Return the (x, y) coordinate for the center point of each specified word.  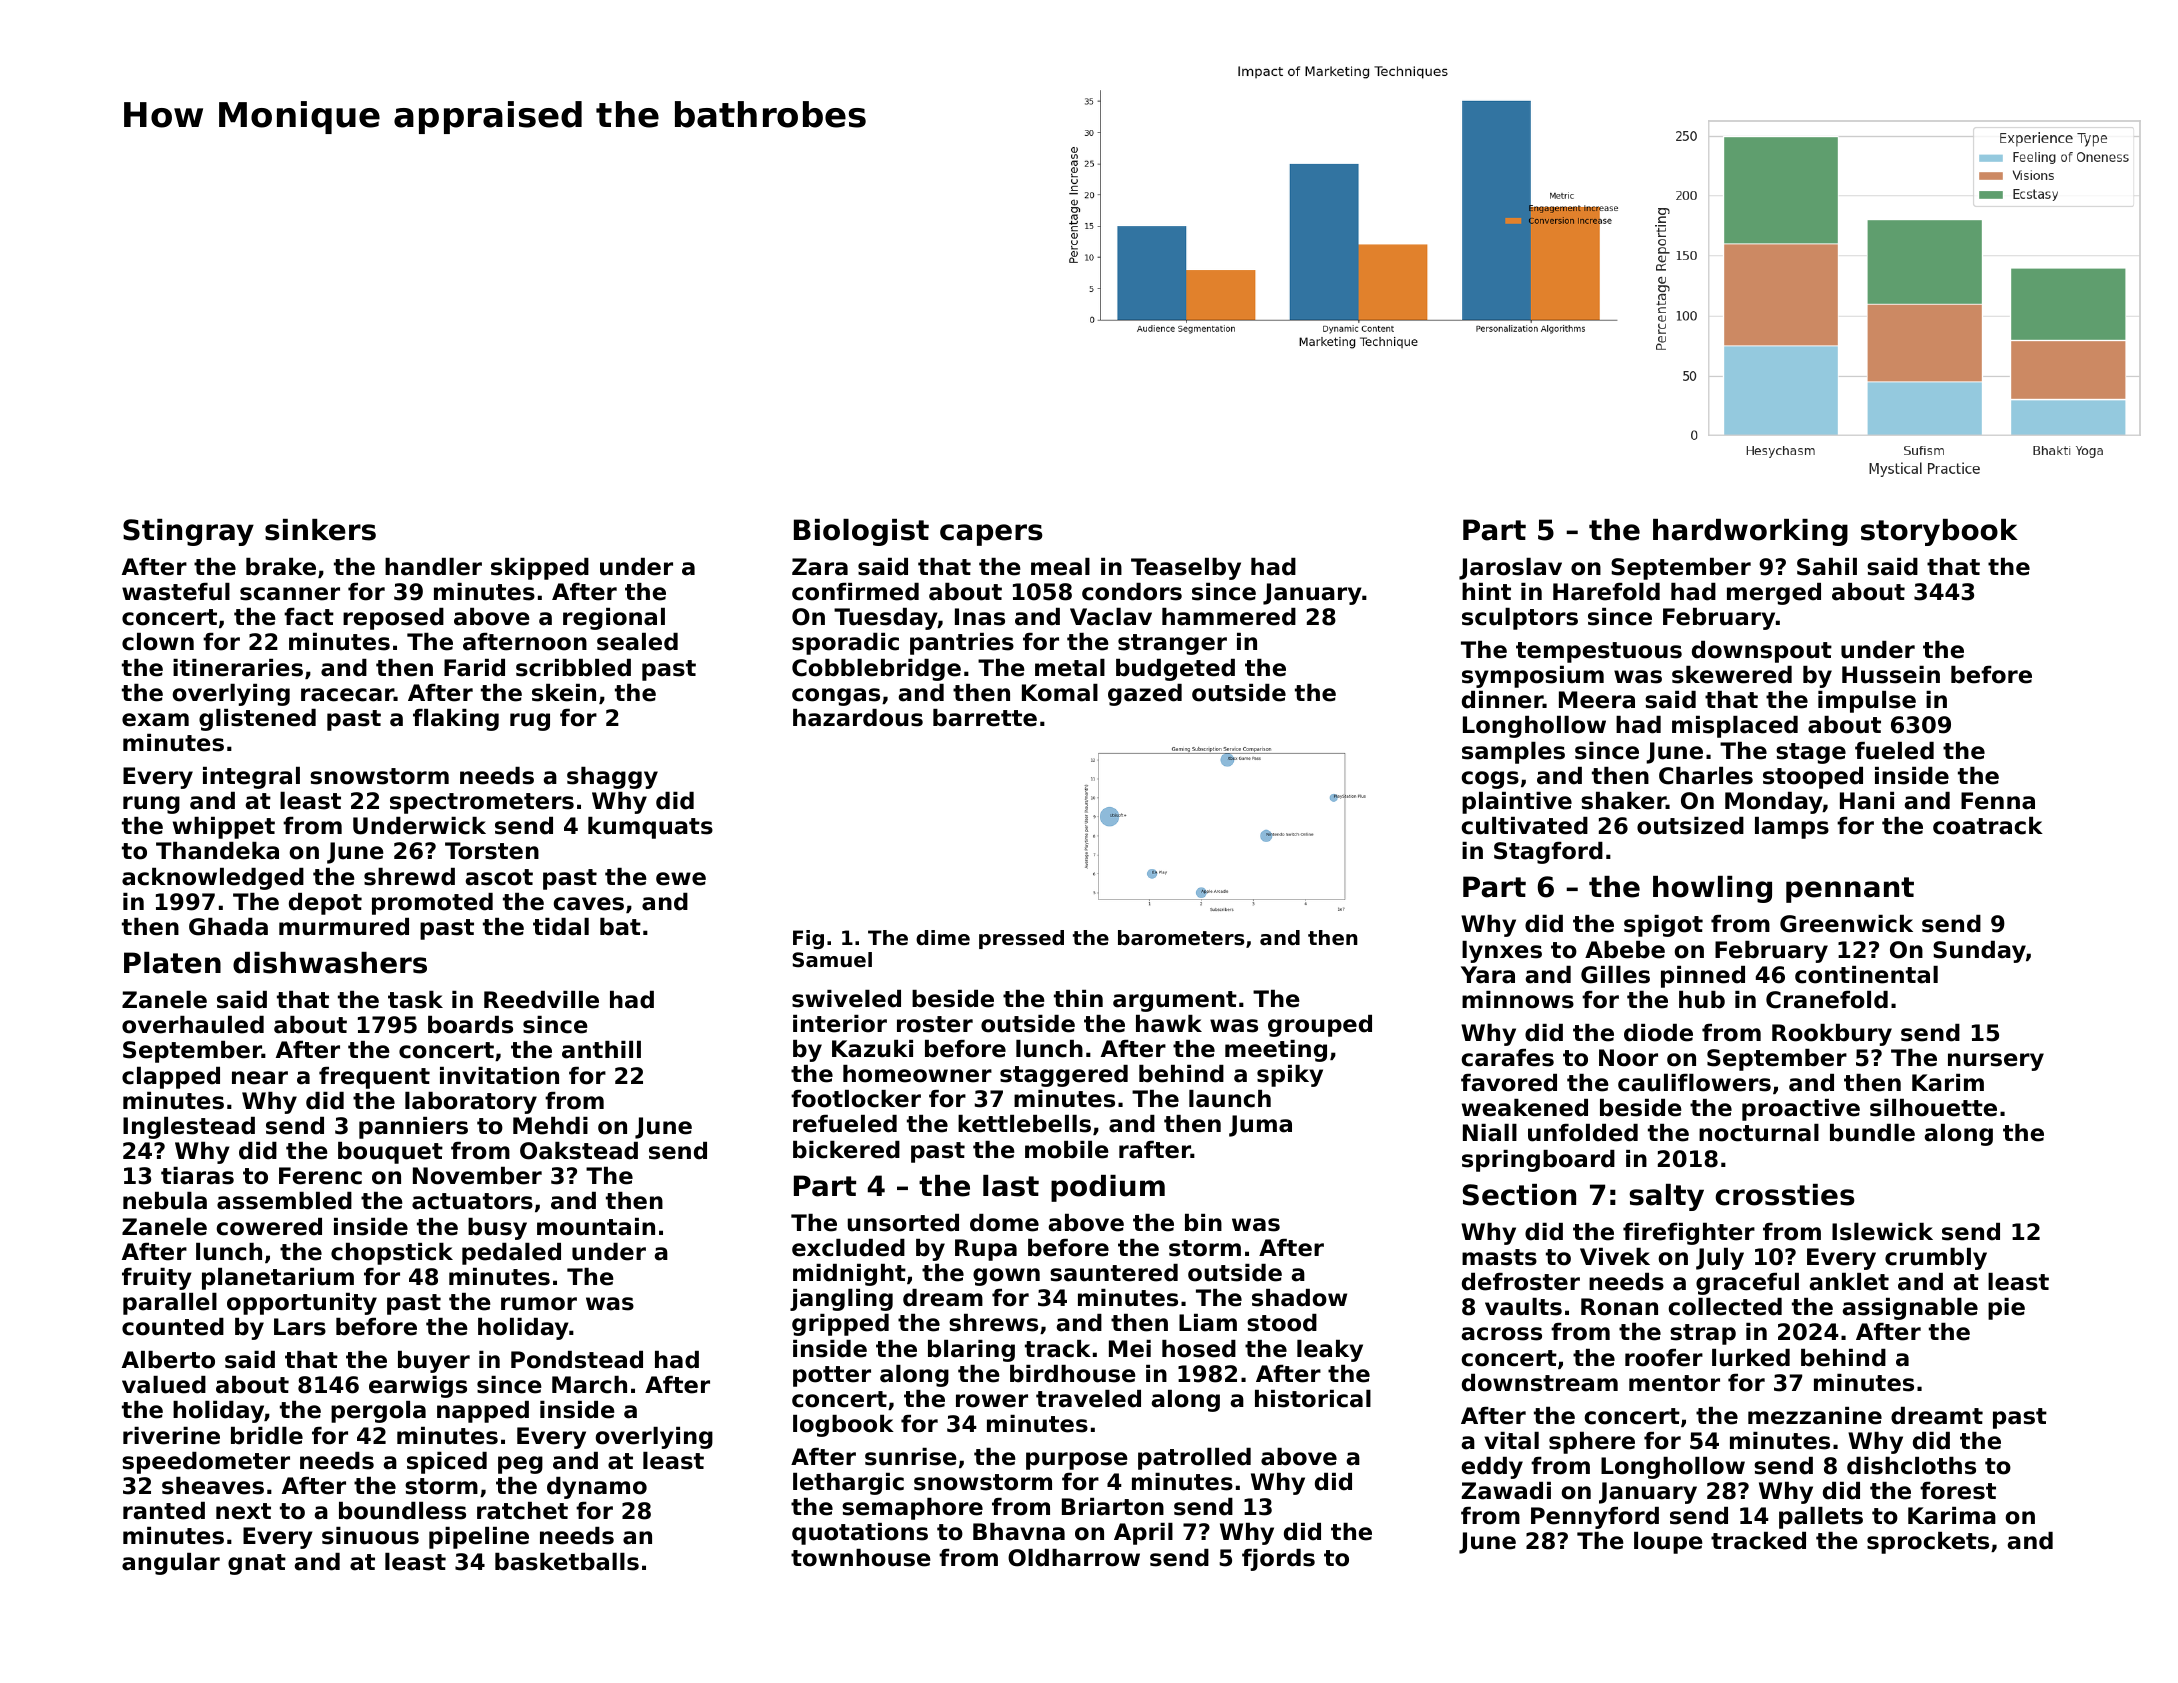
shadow (1299, 1298)
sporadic (845, 644)
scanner (290, 594)
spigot (1663, 926)
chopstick (392, 1254)
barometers (1181, 938)
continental (1866, 975)
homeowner (917, 1074)
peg (520, 1465)
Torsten (492, 851)
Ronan (1619, 1307)
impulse (1867, 702)
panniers (413, 1128)
